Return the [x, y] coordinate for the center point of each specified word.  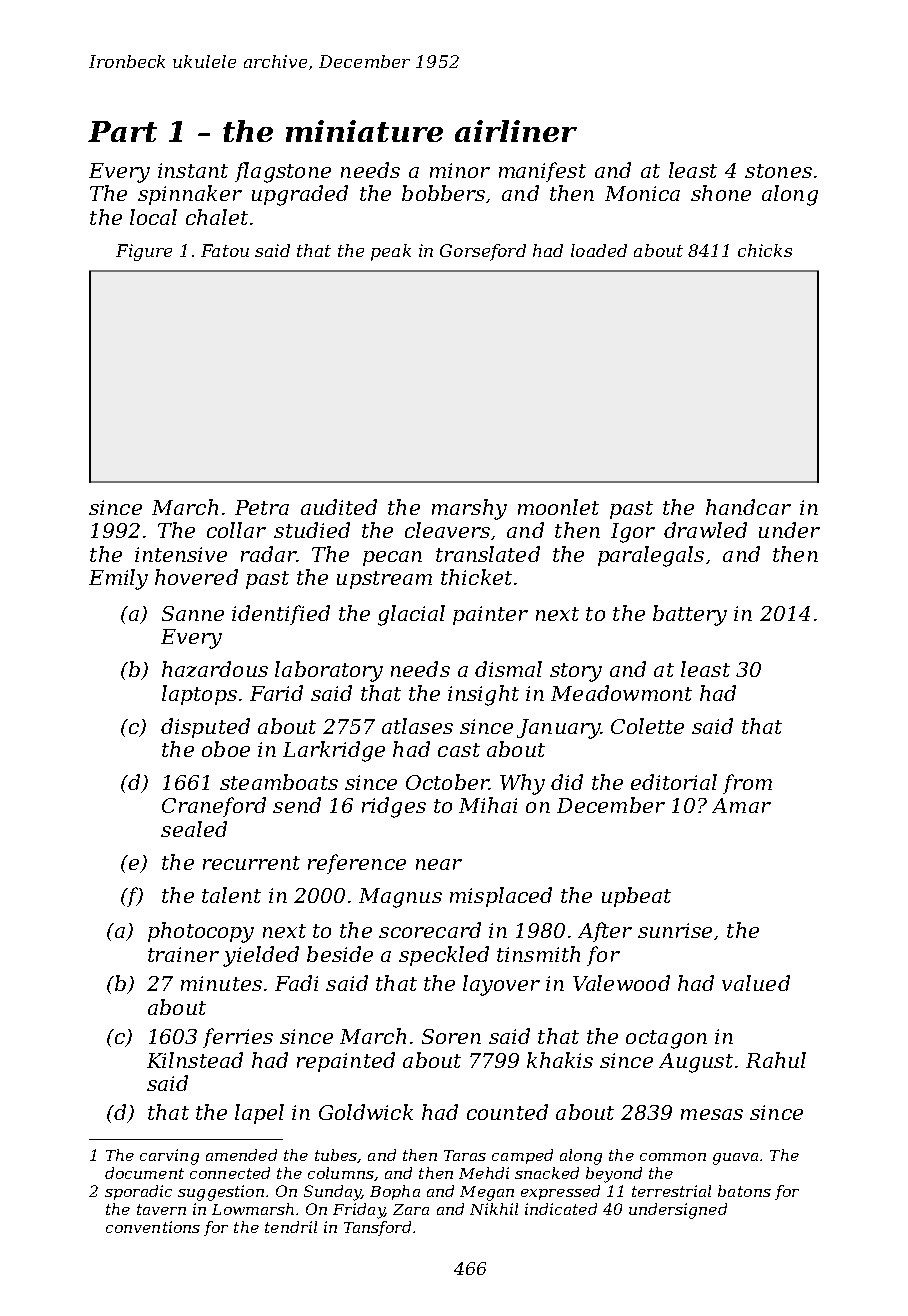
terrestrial [671, 1191]
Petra [262, 507]
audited [339, 507]
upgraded [300, 195]
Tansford [377, 1228]
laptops [199, 695]
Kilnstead [195, 1060]
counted [507, 1112]
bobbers [443, 193]
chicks [765, 250]
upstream [384, 580]
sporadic [138, 1192]
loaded [599, 250]
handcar [748, 507]
